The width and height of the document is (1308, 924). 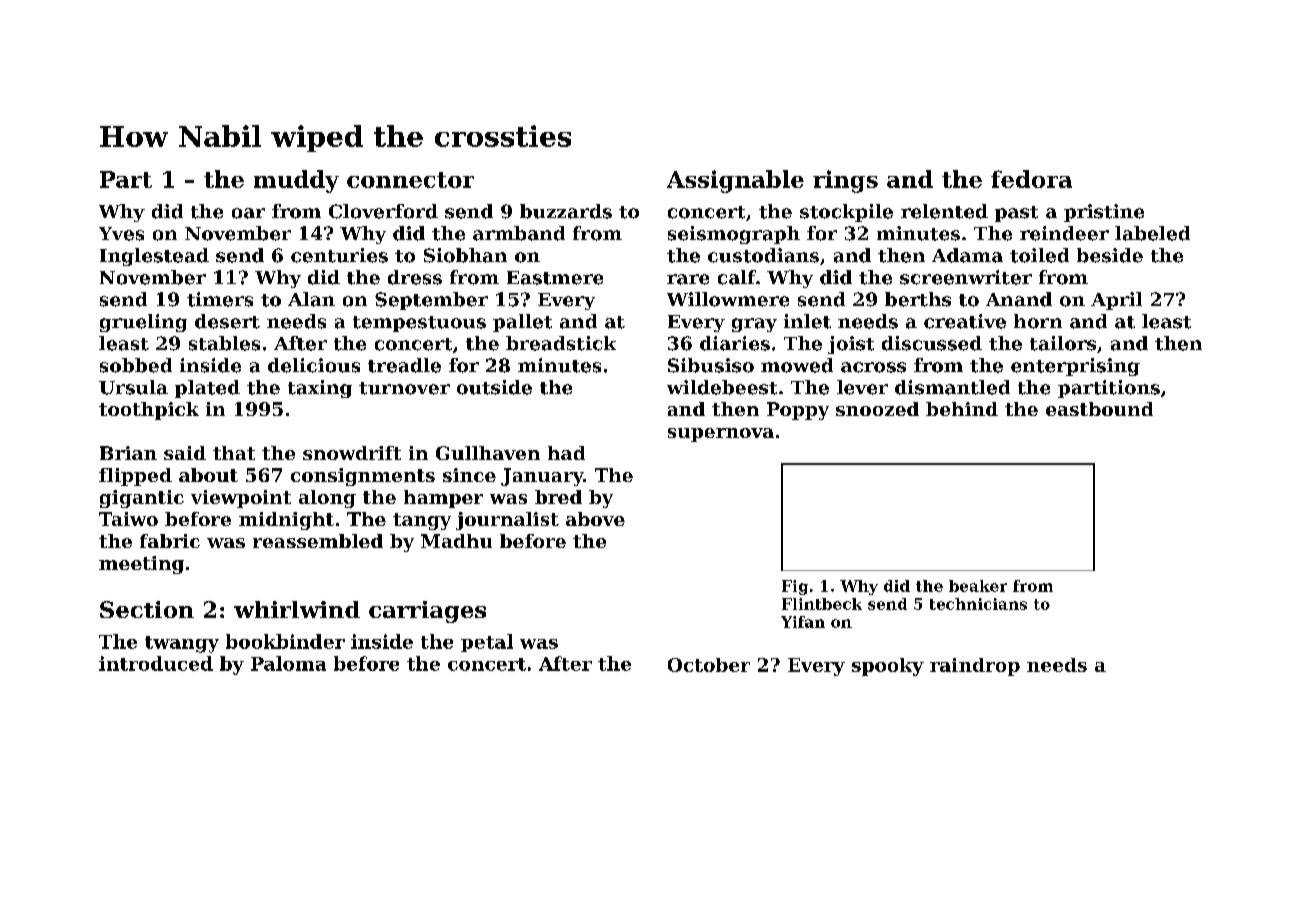 What do you see at coordinates (456, 541) in the document?
I see `Madhu` at bounding box center [456, 541].
